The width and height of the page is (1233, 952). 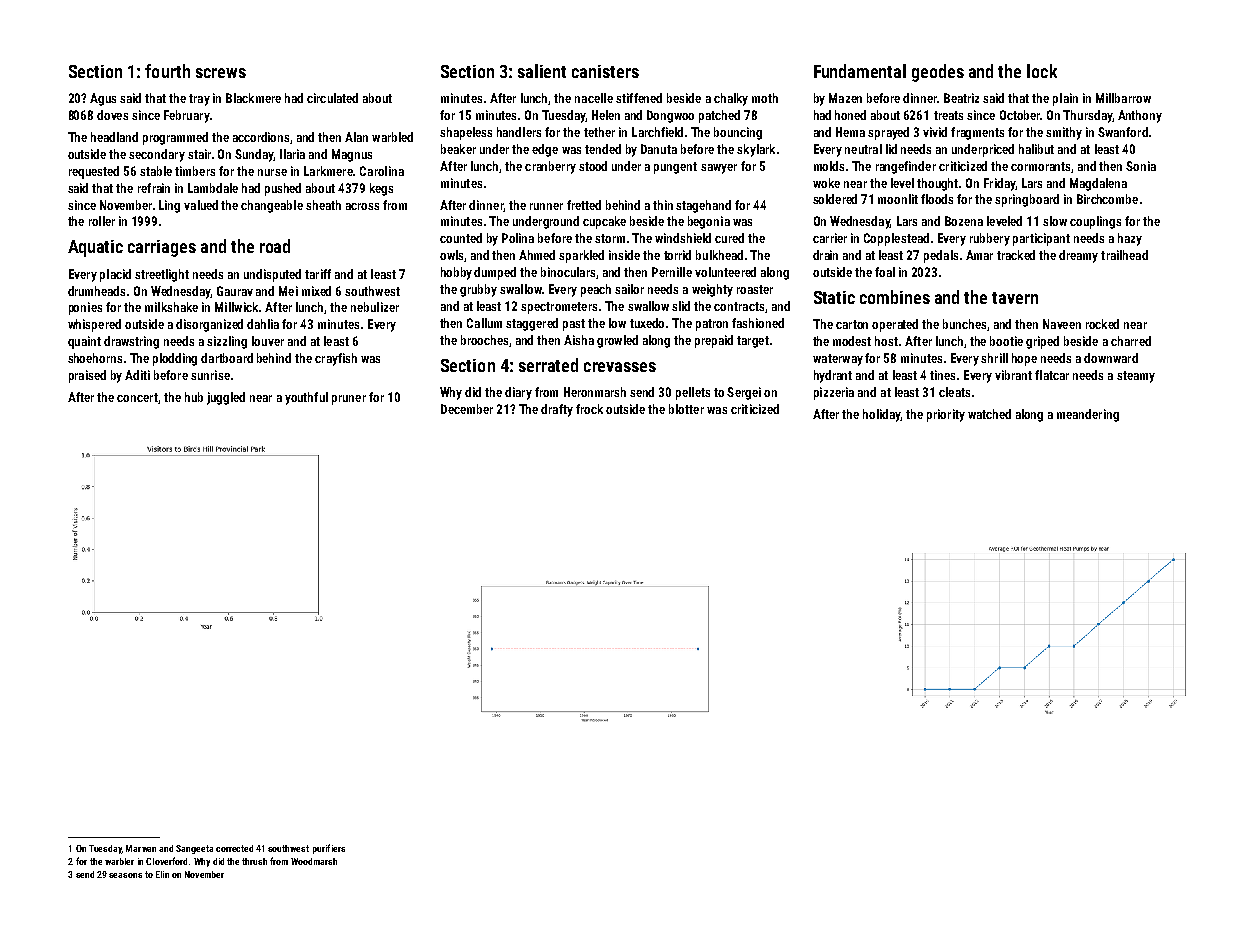 What do you see at coordinates (1088, 415) in the page?
I see `meandering` at bounding box center [1088, 415].
